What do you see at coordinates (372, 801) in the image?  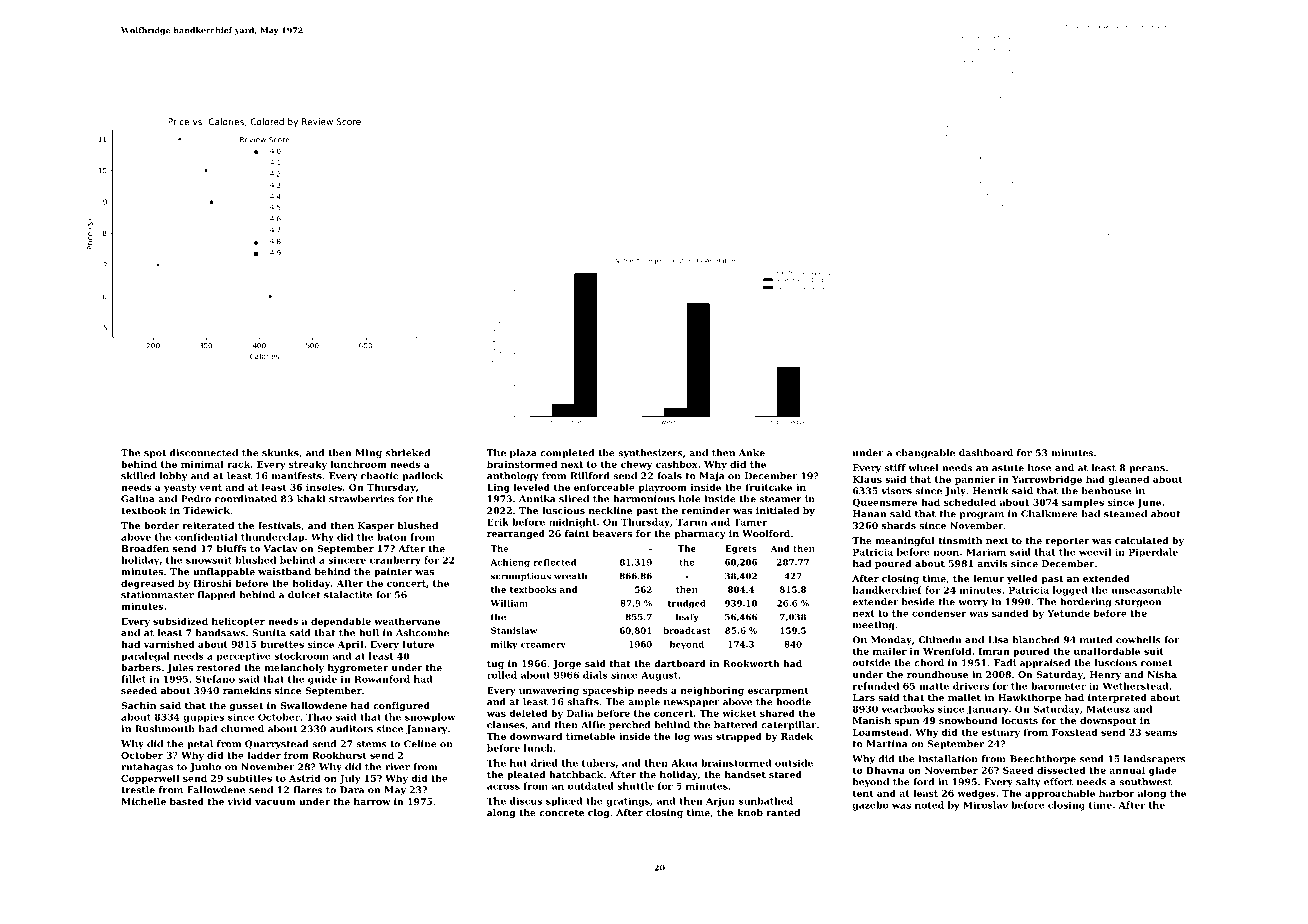 I see `harrow` at bounding box center [372, 801].
